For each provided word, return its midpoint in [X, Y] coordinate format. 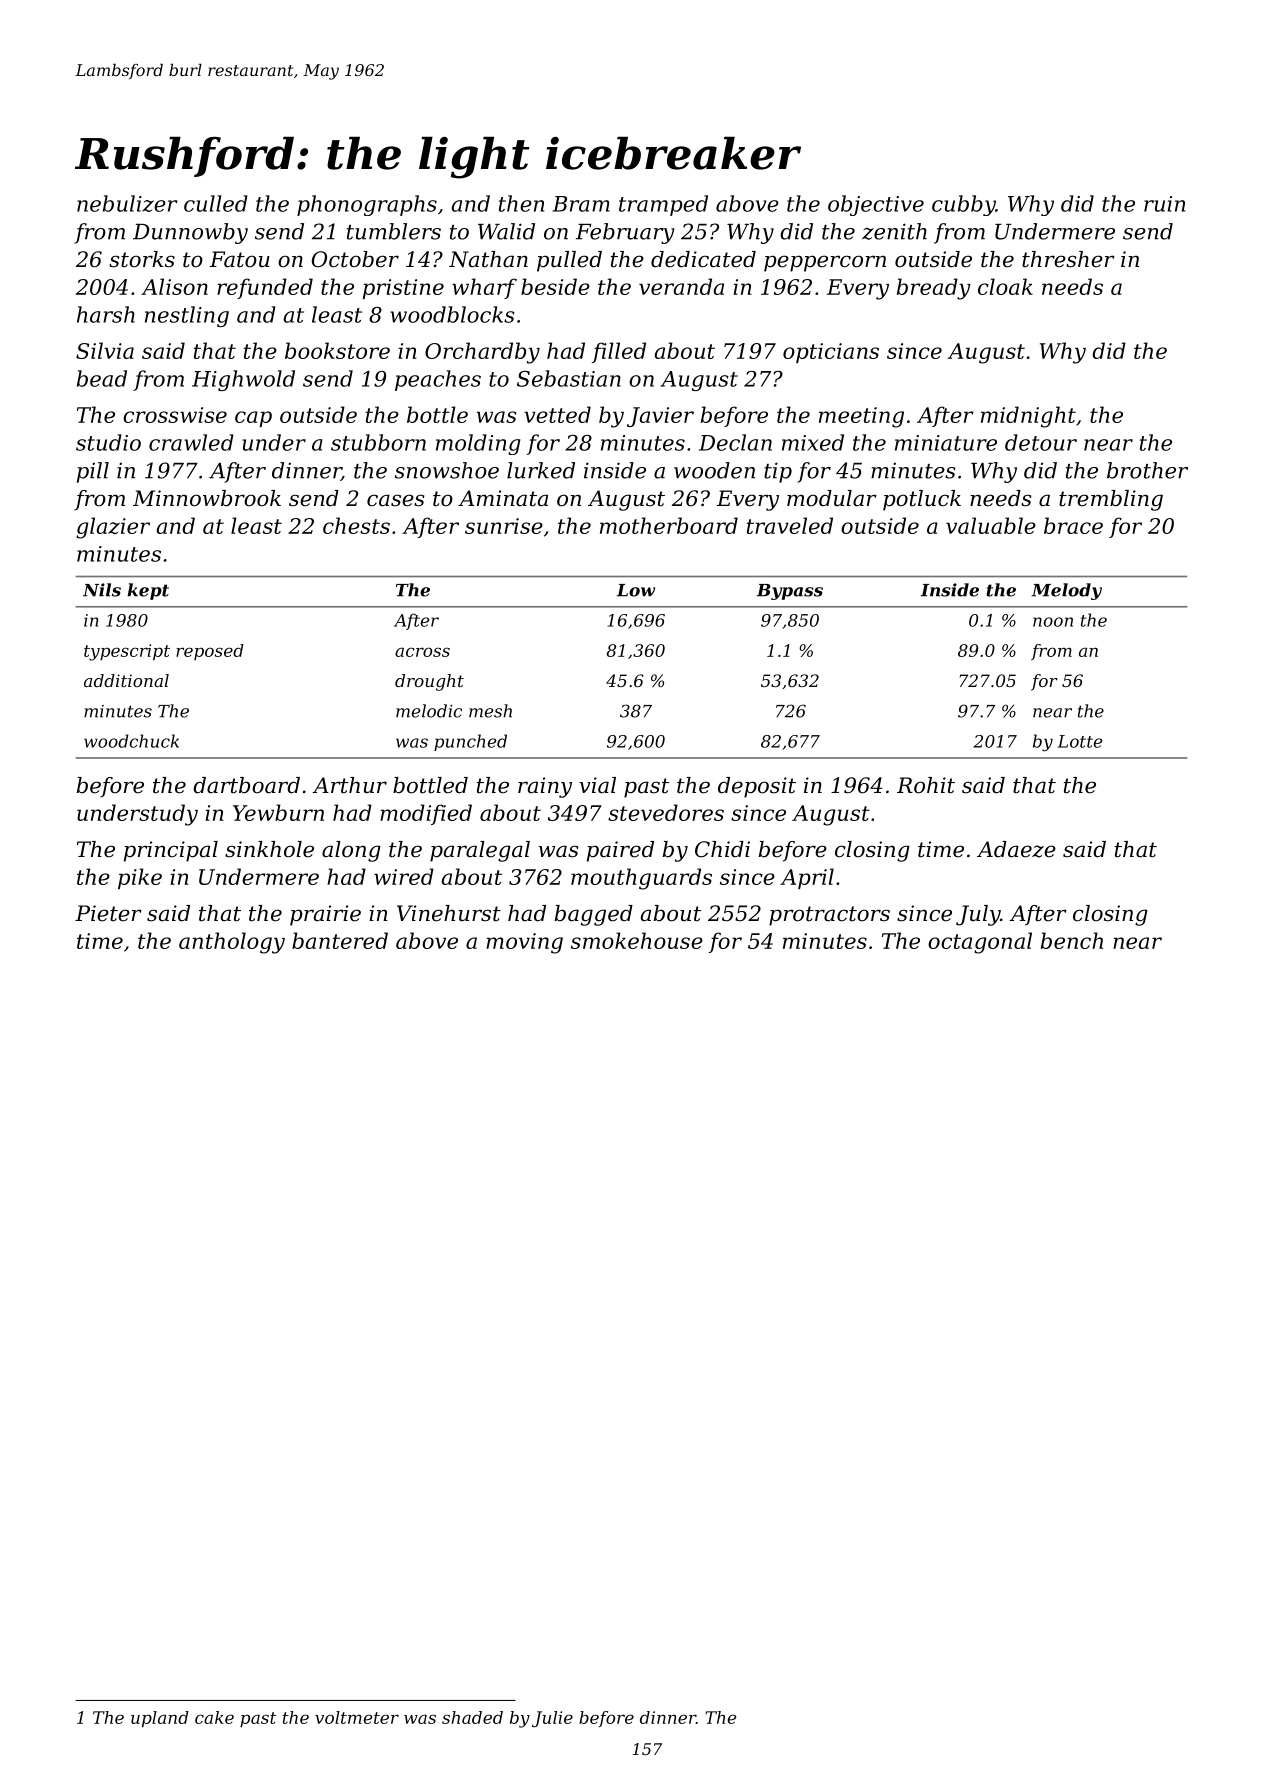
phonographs [367, 205]
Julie [552, 1719]
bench [1072, 940]
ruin [1164, 204]
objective [876, 205]
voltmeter [357, 1717]
